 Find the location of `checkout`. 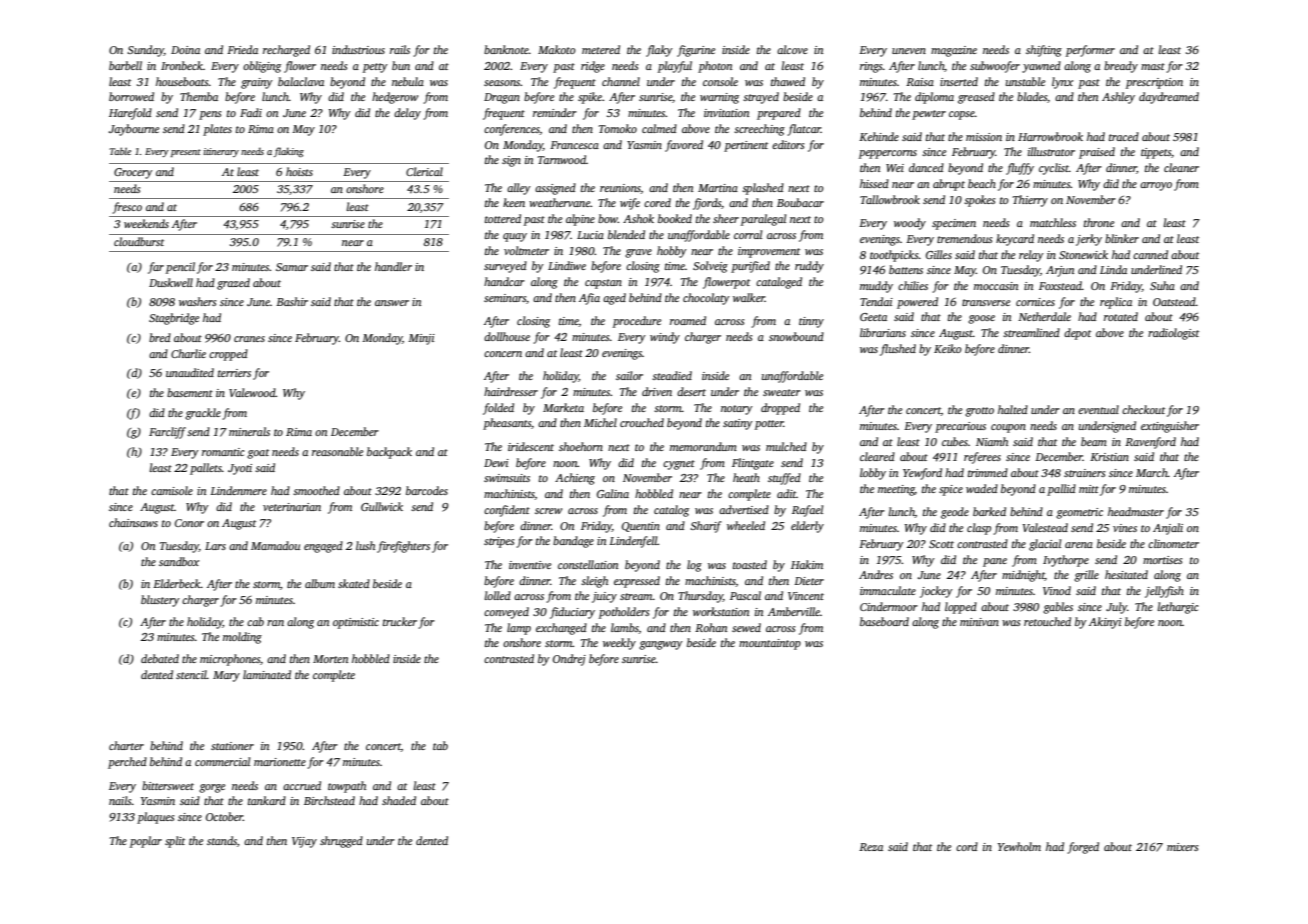

checkout is located at coordinates (1143, 409).
